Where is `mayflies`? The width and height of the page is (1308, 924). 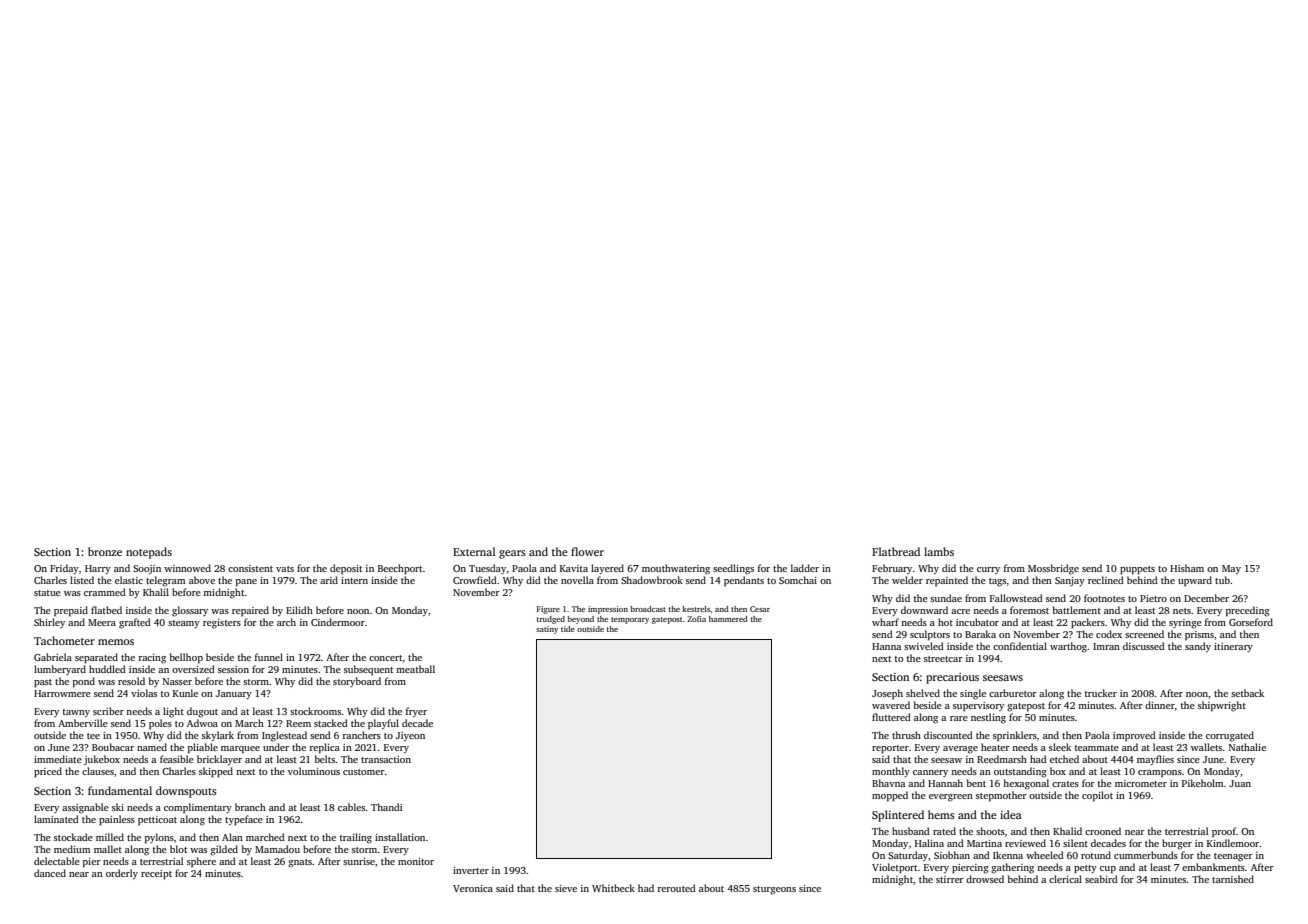 mayflies is located at coordinates (1155, 760).
